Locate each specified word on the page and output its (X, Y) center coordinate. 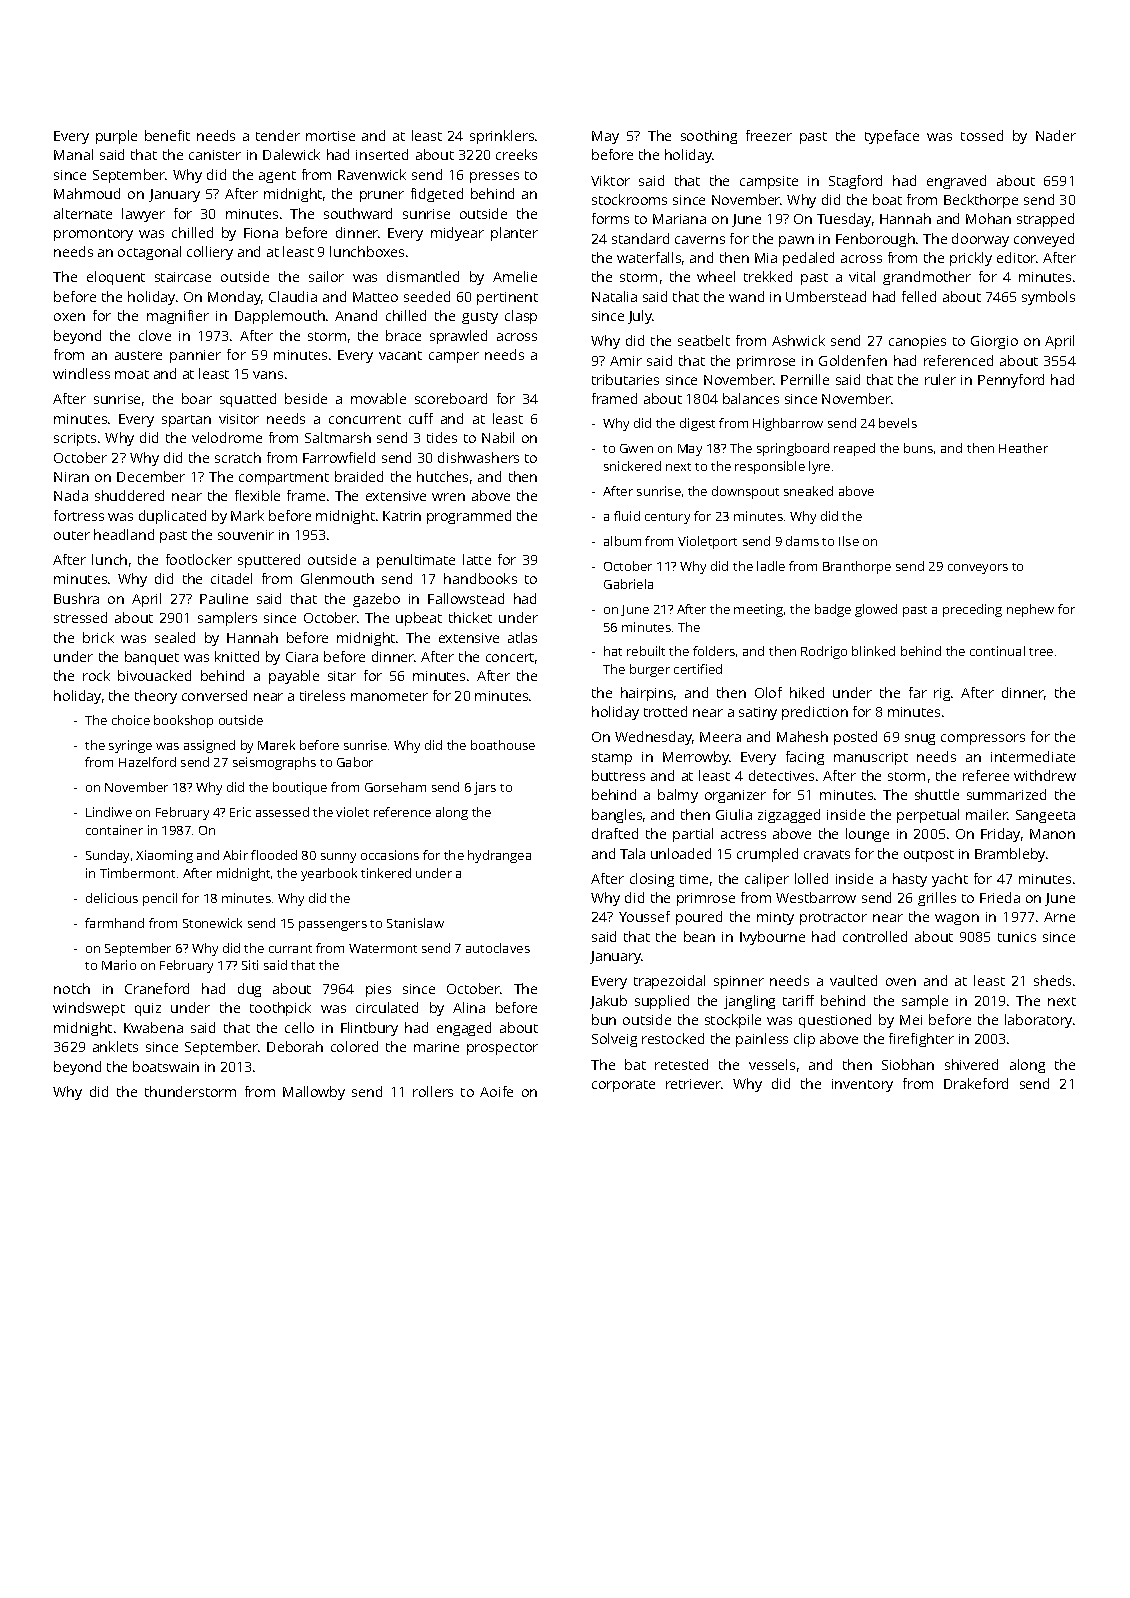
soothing (709, 137)
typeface (892, 137)
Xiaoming (164, 856)
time (694, 879)
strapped (1045, 220)
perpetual (928, 816)
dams (802, 541)
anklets (115, 1046)
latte (477, 559)
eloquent (116, 278)
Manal (73, 154)
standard (640, 238)
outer (72, 535)
